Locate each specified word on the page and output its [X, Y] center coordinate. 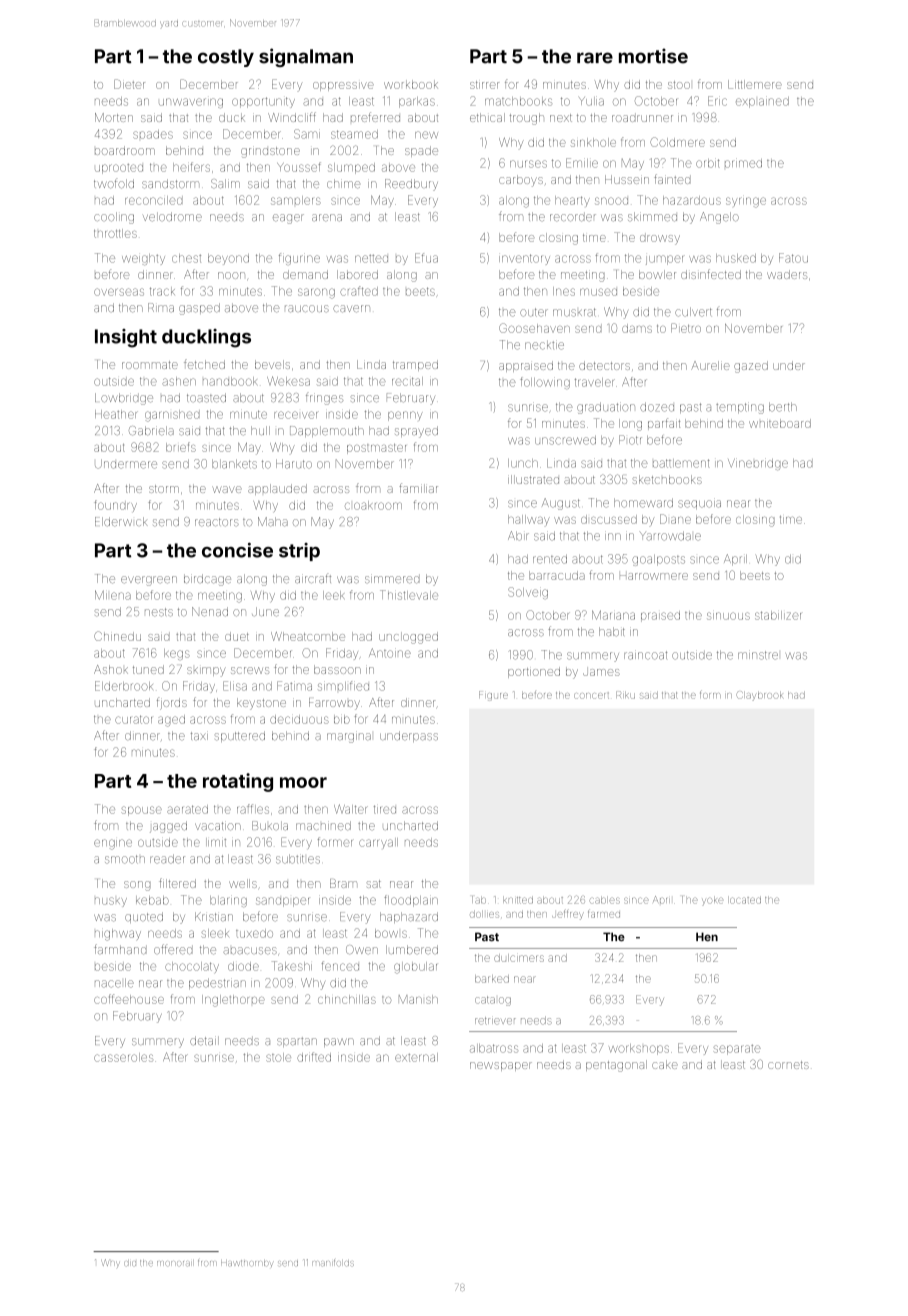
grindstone [270, 152]
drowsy [660, 240]
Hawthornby [246, 1263]
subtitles [298, 859]
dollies [484, 915]
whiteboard [780, 423]
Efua [426, 258]
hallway [529, 520]
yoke [712, 901]
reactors [217, 522]
